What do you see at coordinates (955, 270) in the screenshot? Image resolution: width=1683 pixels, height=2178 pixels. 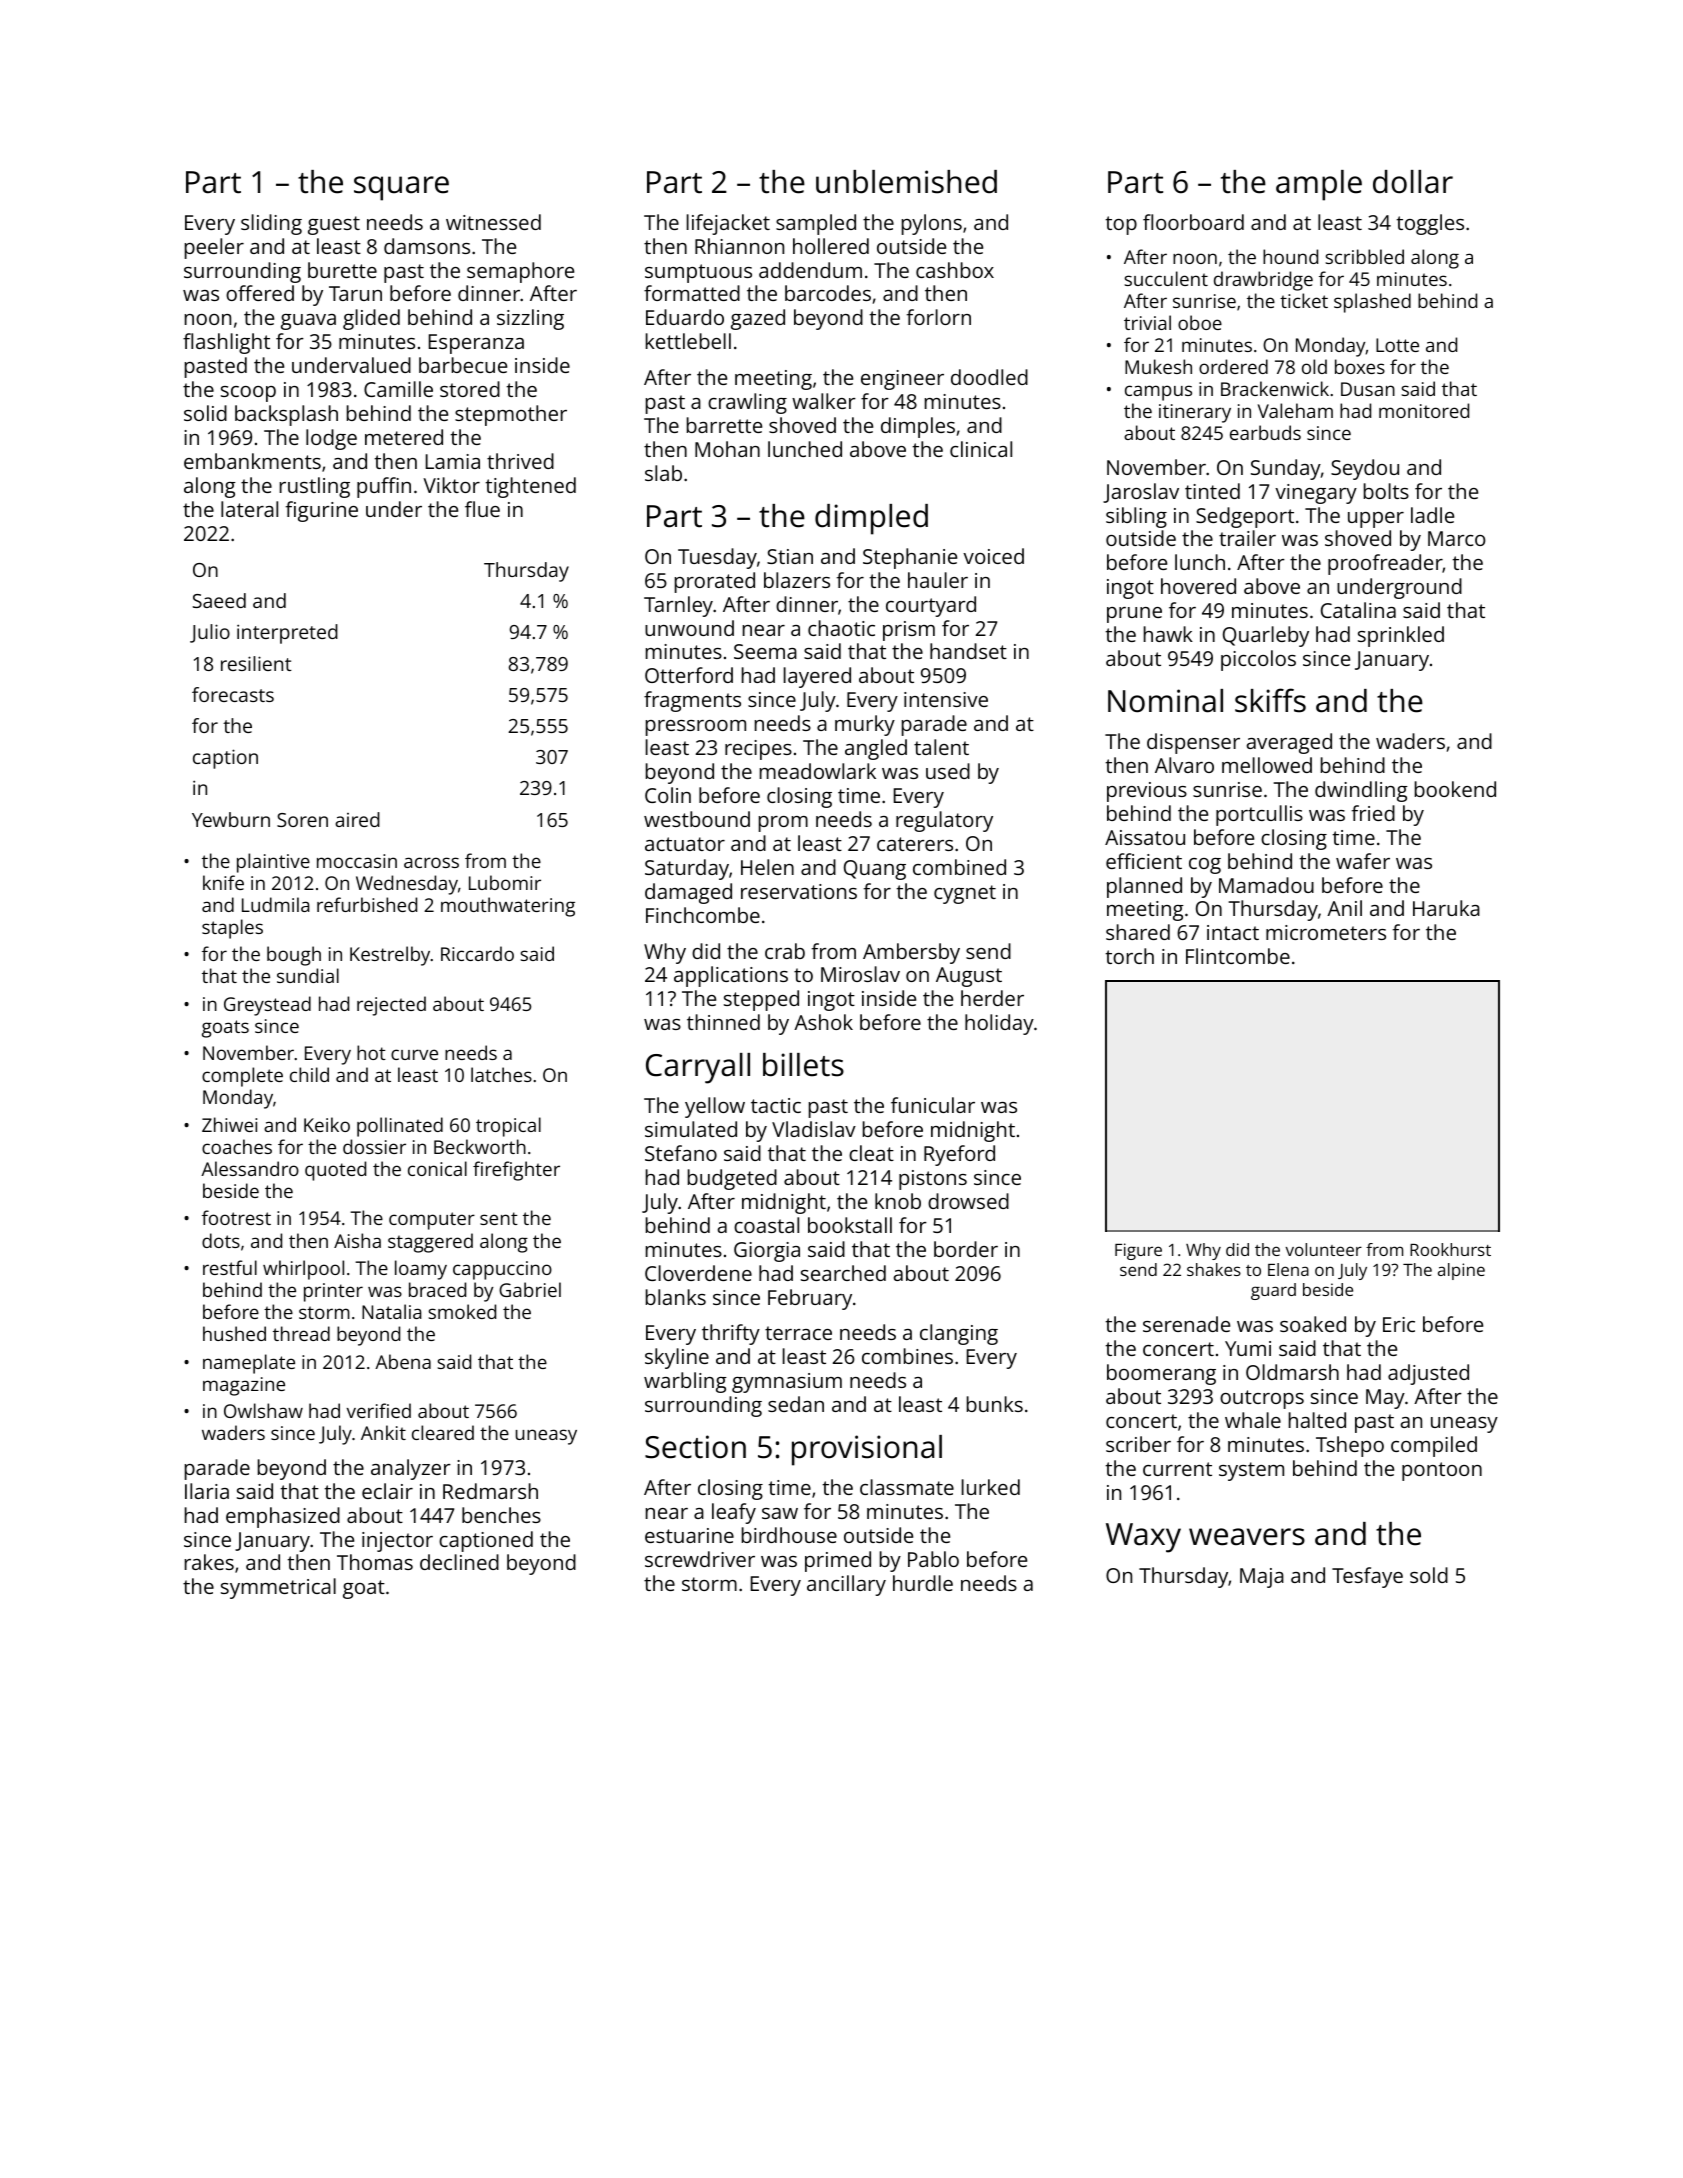 I see `cashbox` at bounding box center [955, 270].
